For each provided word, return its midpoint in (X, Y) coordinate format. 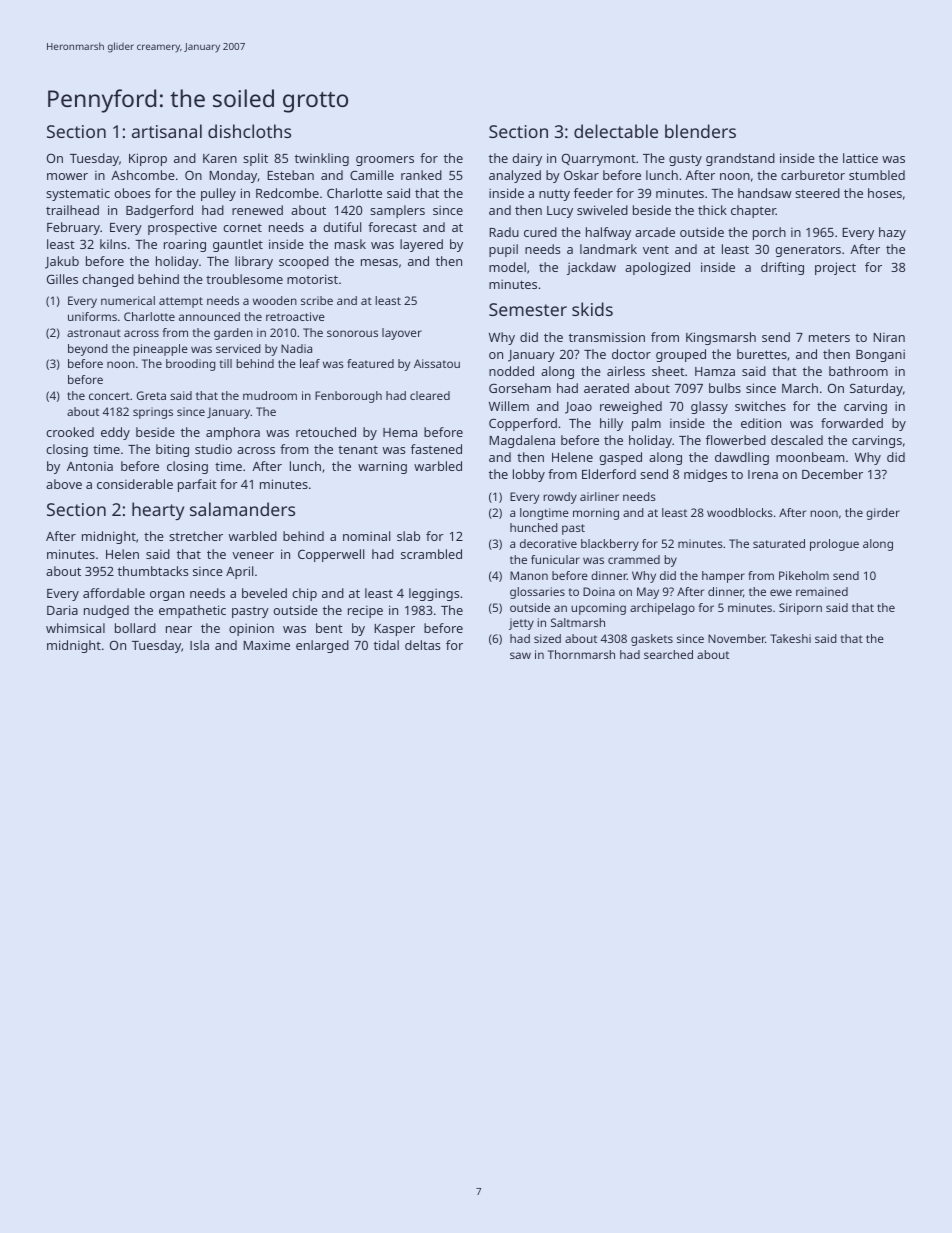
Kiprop (148, 159)
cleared (430, 395)
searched (668, 654)
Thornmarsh (581, 654)
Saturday (876, 389)
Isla (199, 645)
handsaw (765, 193)
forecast (392, 227)
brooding (191, 365)
